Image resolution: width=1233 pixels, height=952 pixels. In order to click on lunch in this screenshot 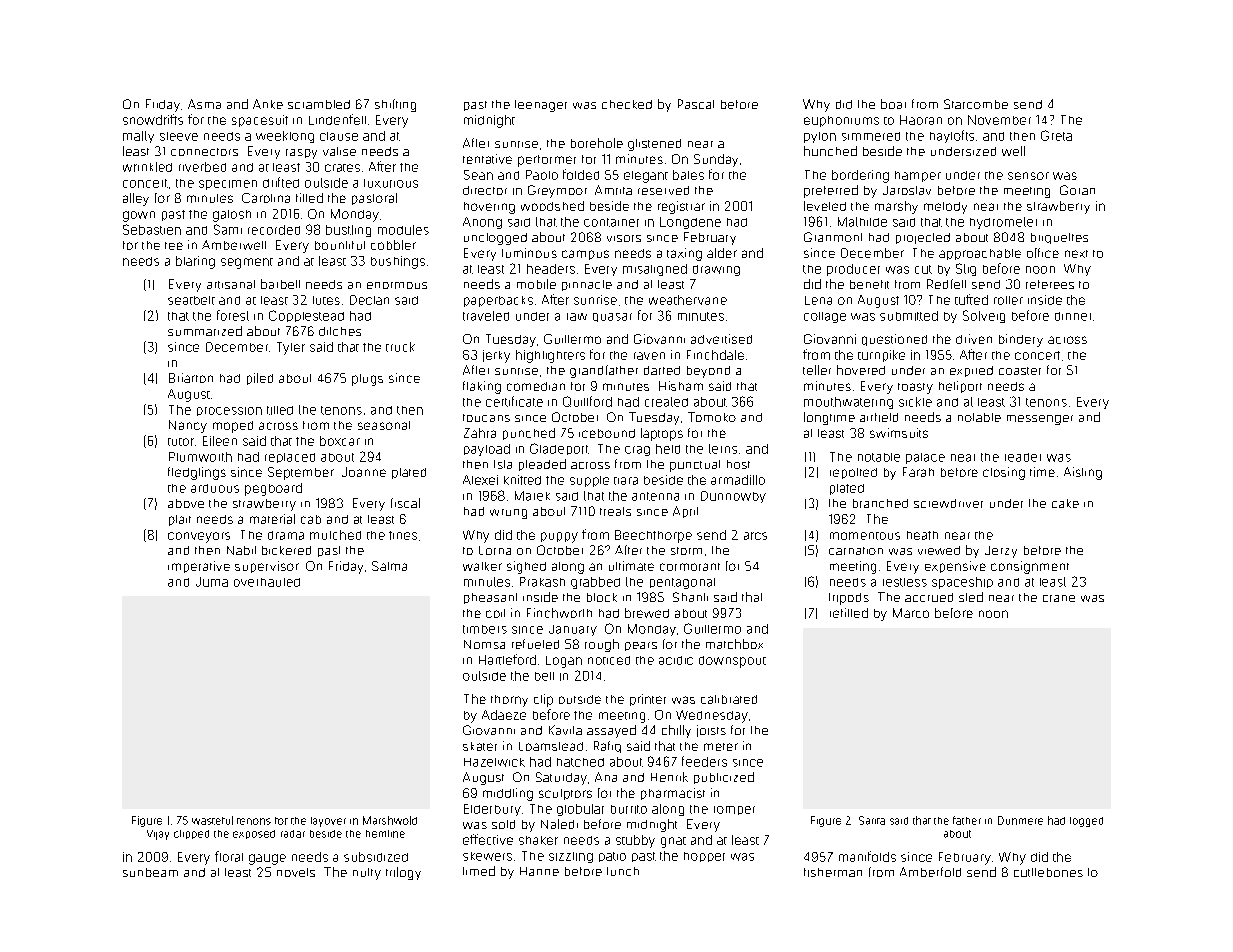, I will do `click(623, 871)`.
